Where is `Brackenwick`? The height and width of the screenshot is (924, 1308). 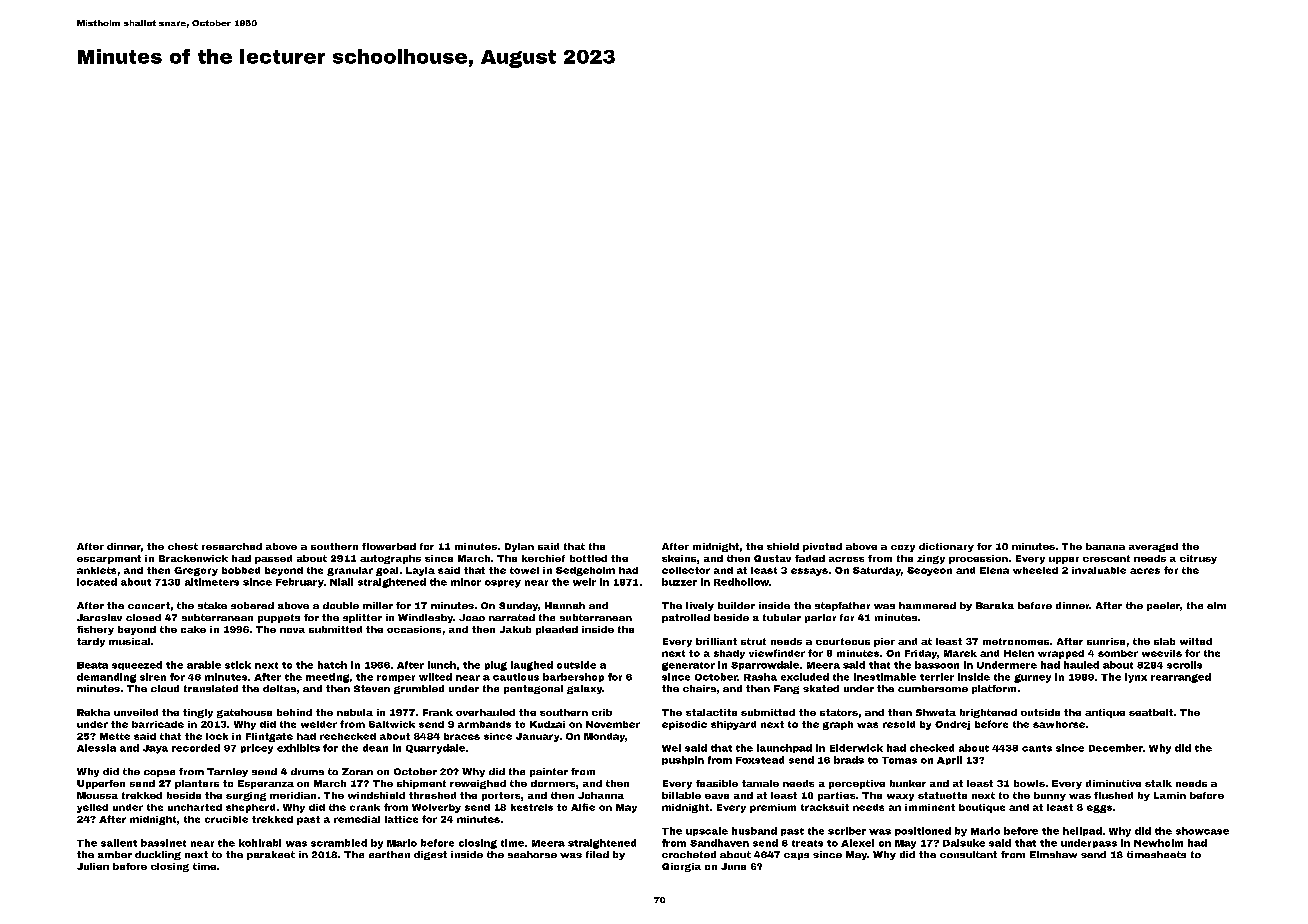
Brackenwick is located at coordinates (193, 558).
